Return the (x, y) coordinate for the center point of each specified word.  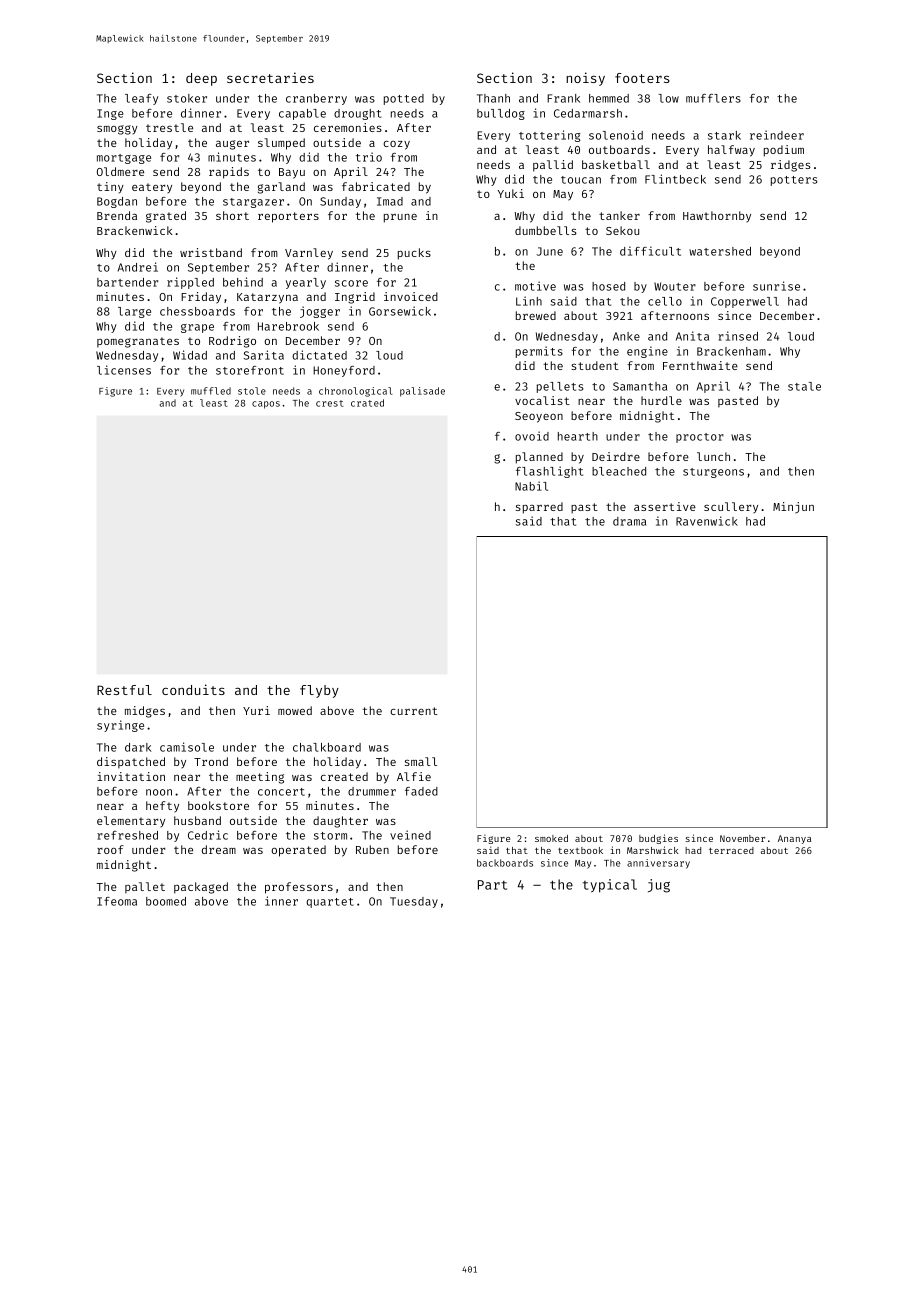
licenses (124, 370)
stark (724, 135)
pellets (560, 387)
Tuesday (414, 902)
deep (201, 79)
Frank (563, 98)
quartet (330, 903)
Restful (124, 690)
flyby (319, 691)
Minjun (793, 508)
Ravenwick (707, 521)
